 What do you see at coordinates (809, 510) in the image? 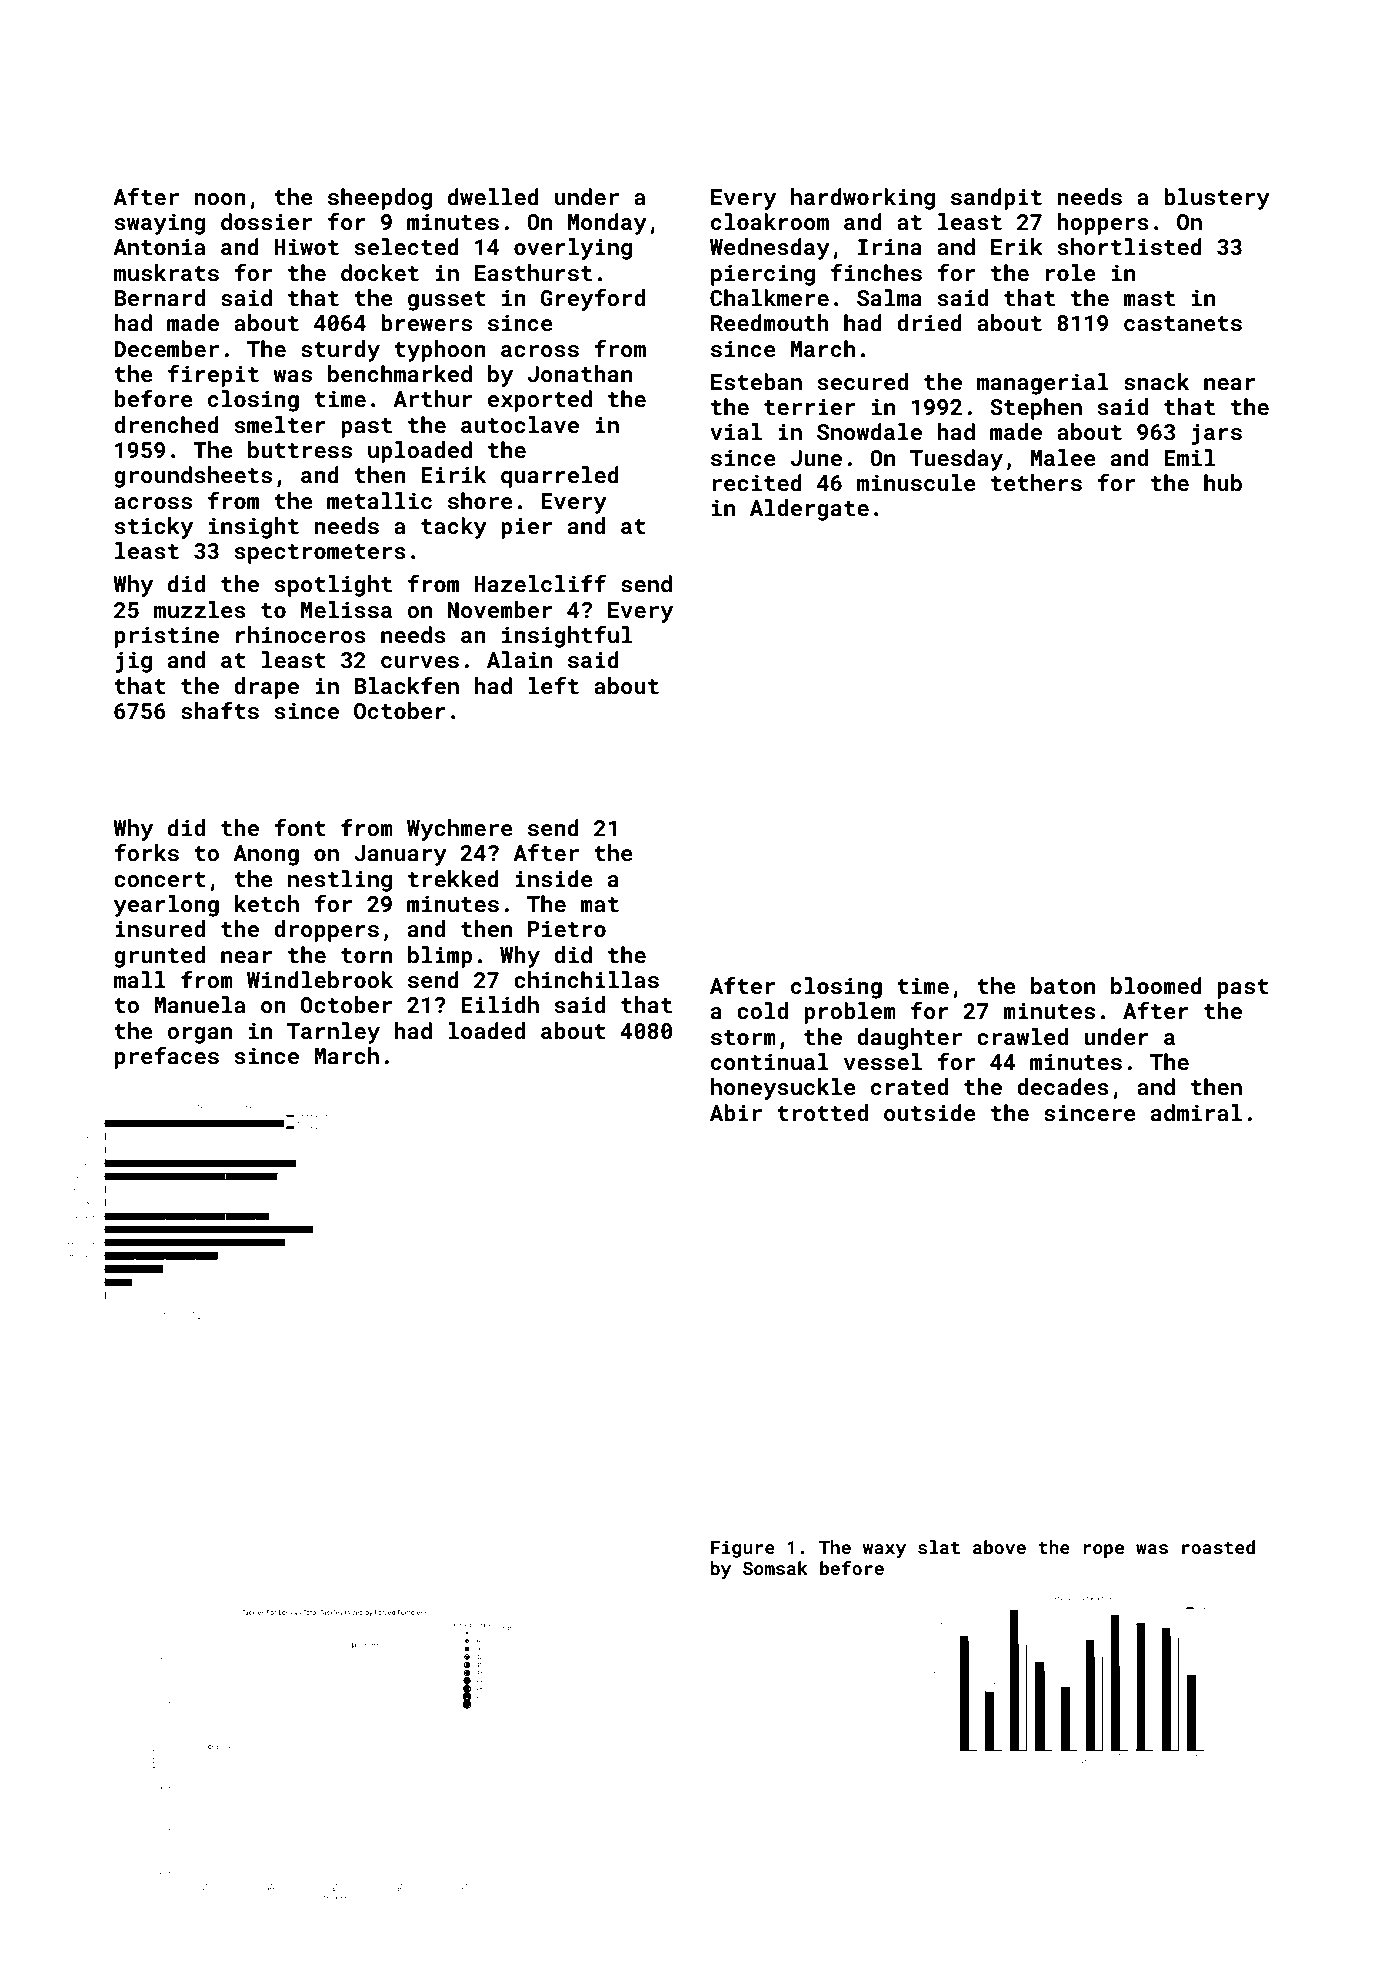
I see `Aldergate` at bounding box center [809, 510].
